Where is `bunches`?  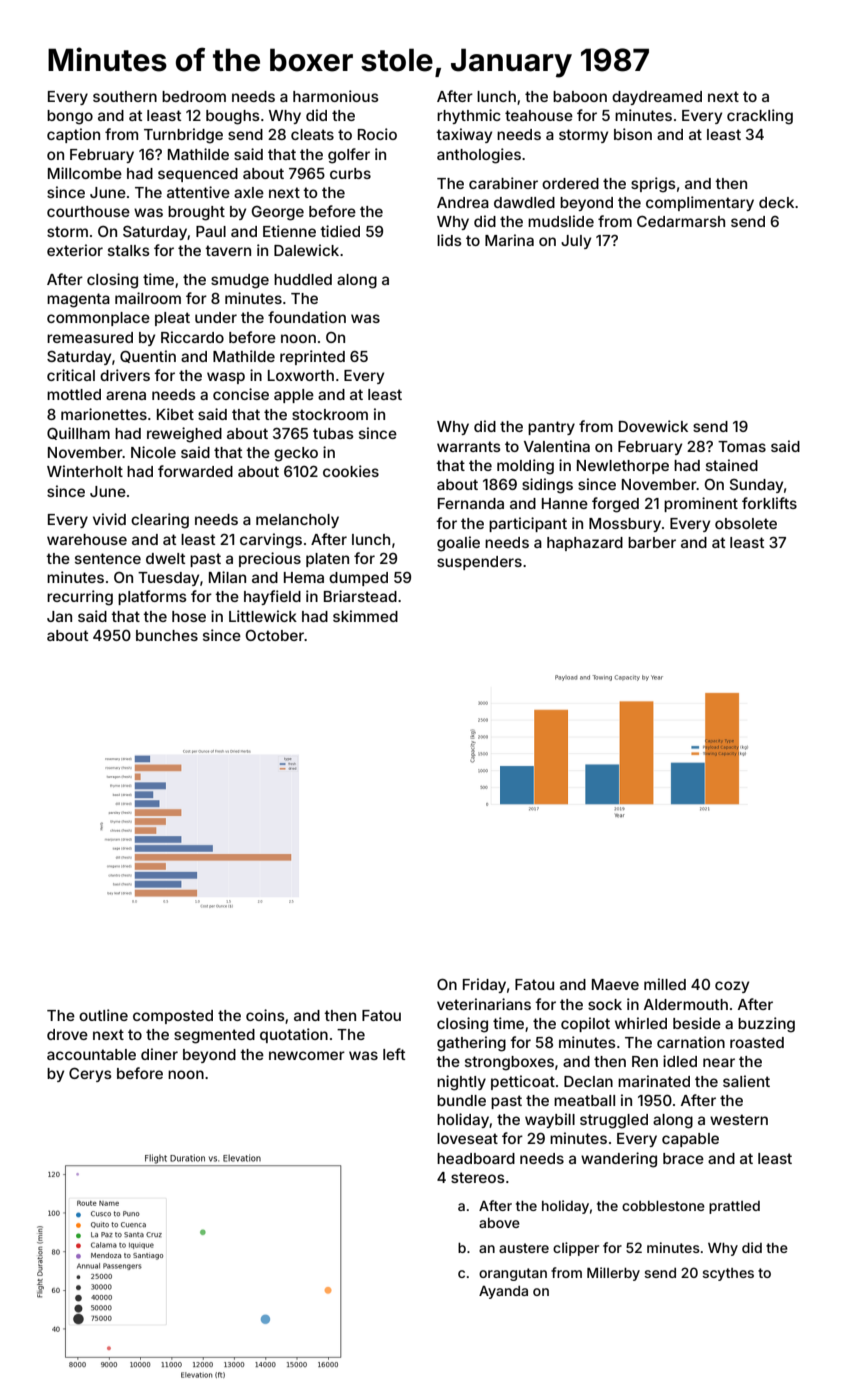
bunches is located at coordinates (167, 635).
